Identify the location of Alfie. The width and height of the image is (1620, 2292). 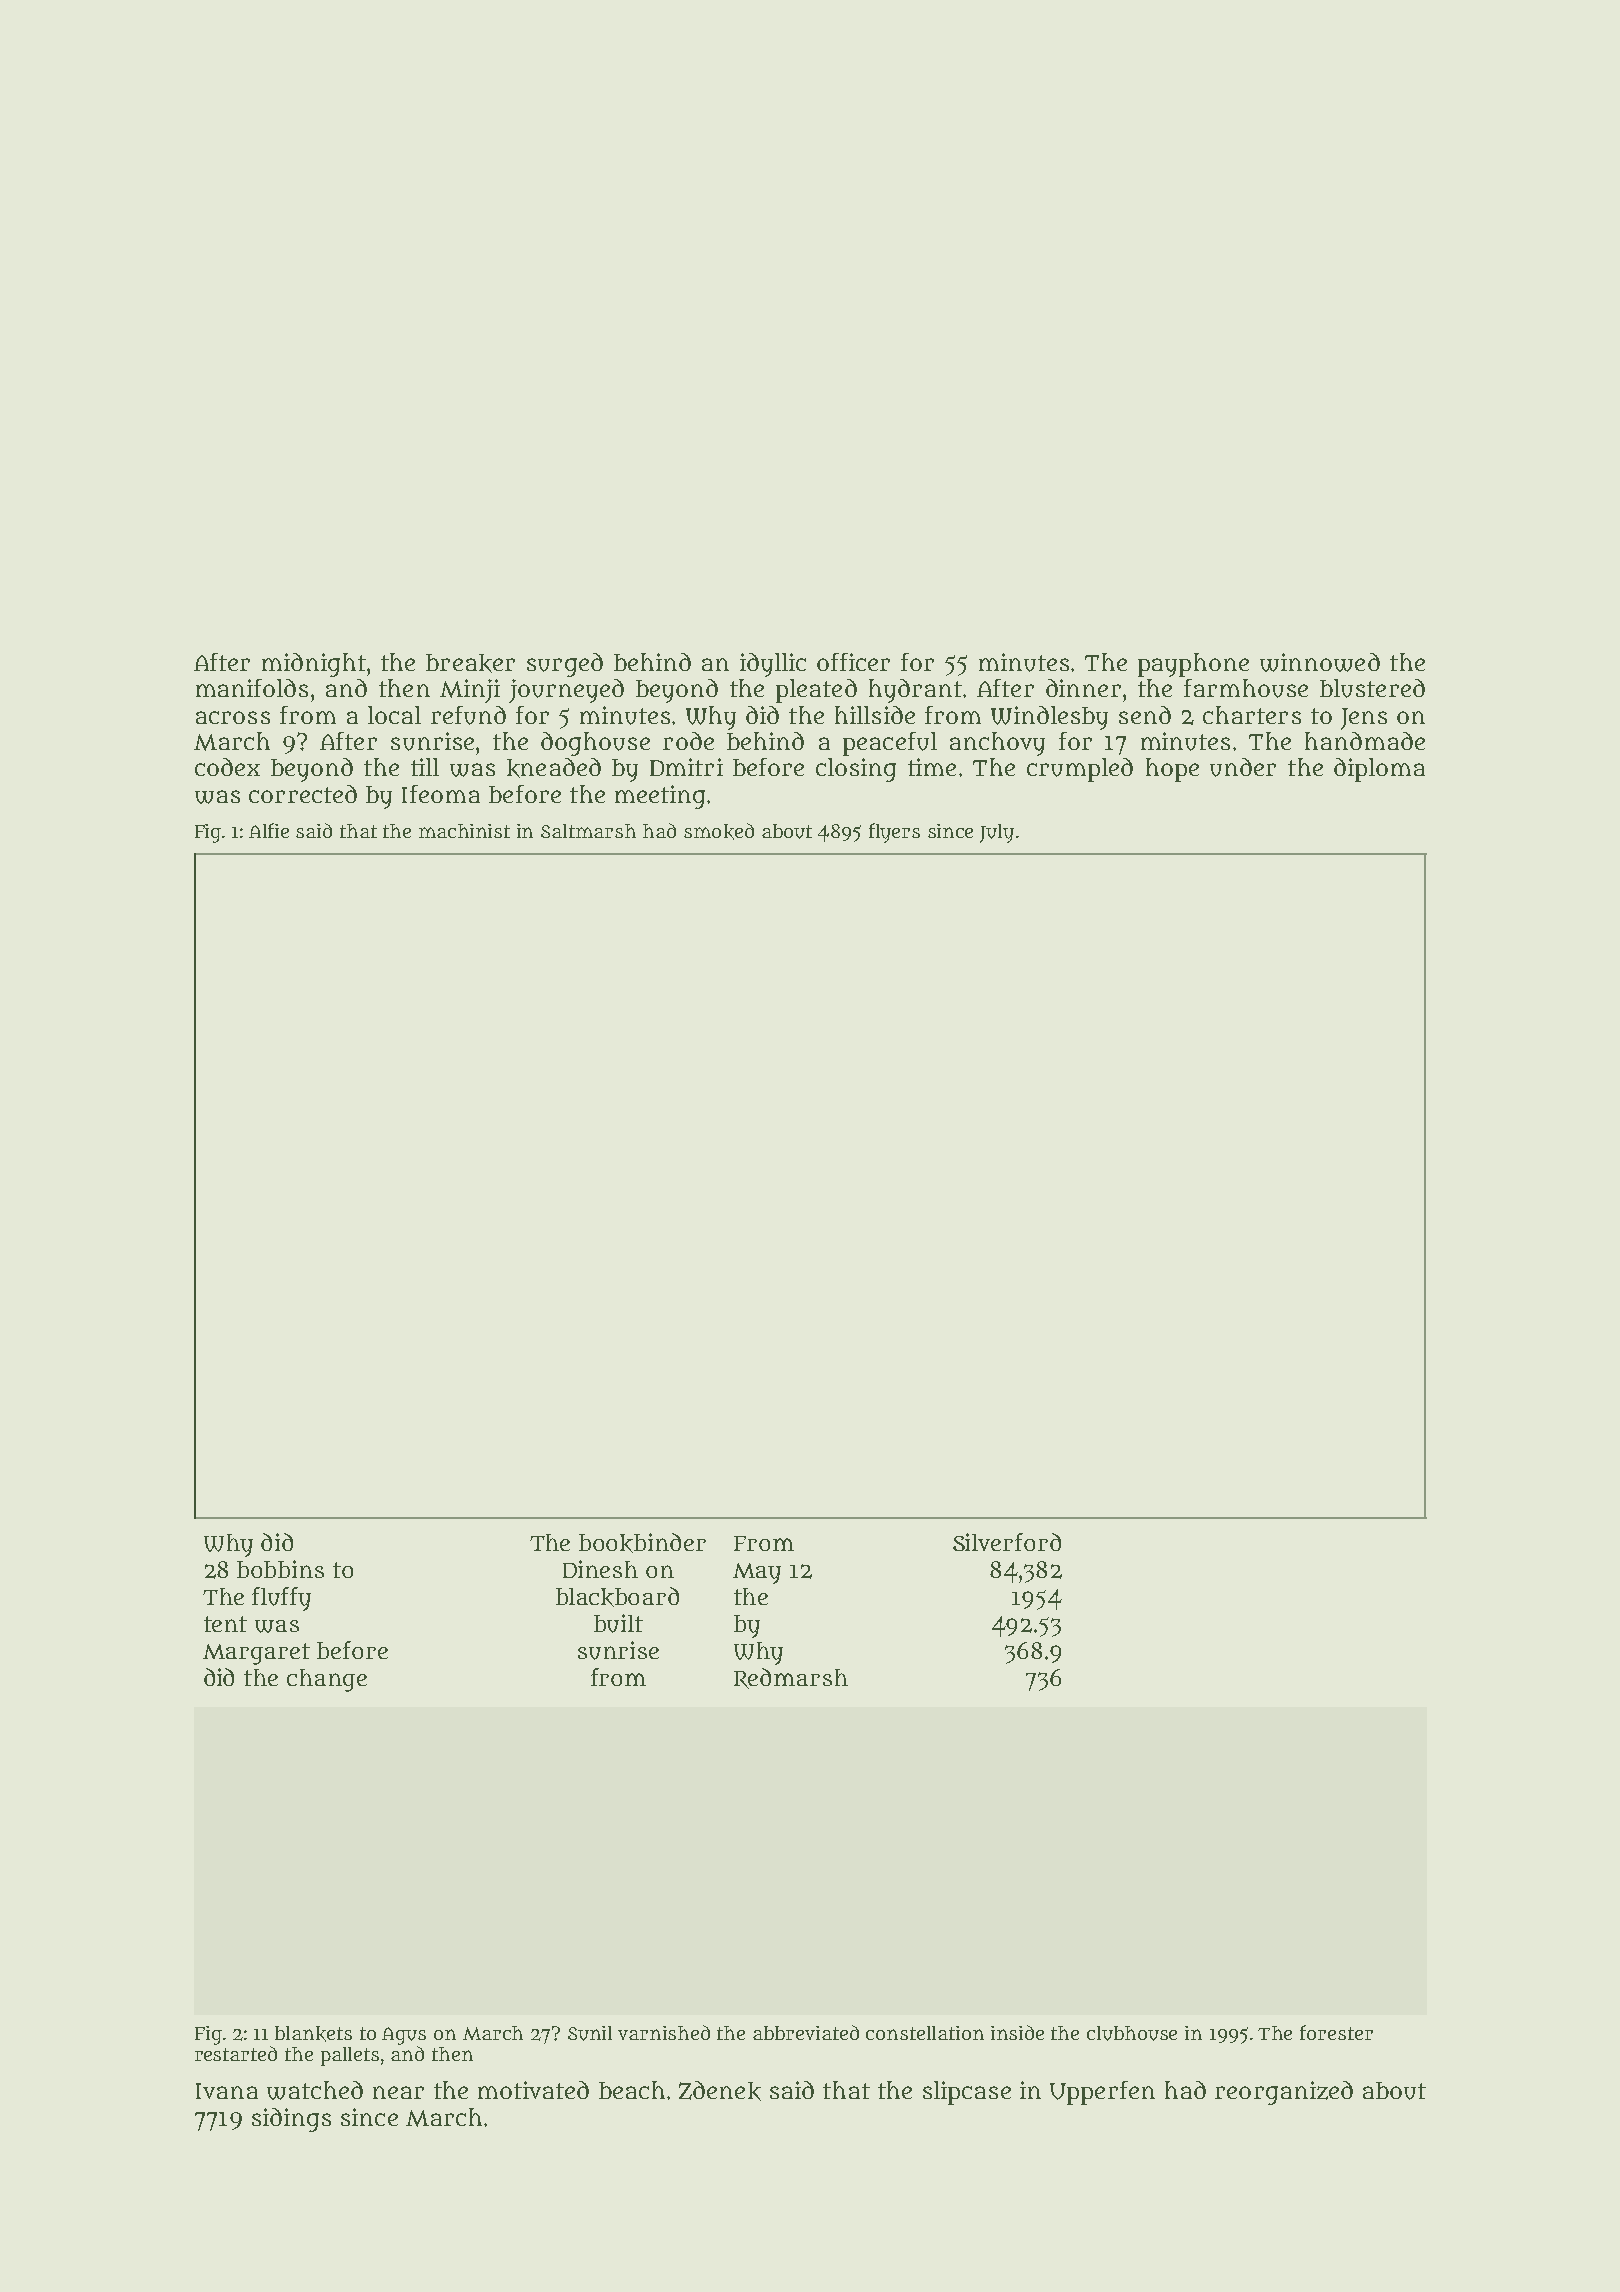
(269, 830).
